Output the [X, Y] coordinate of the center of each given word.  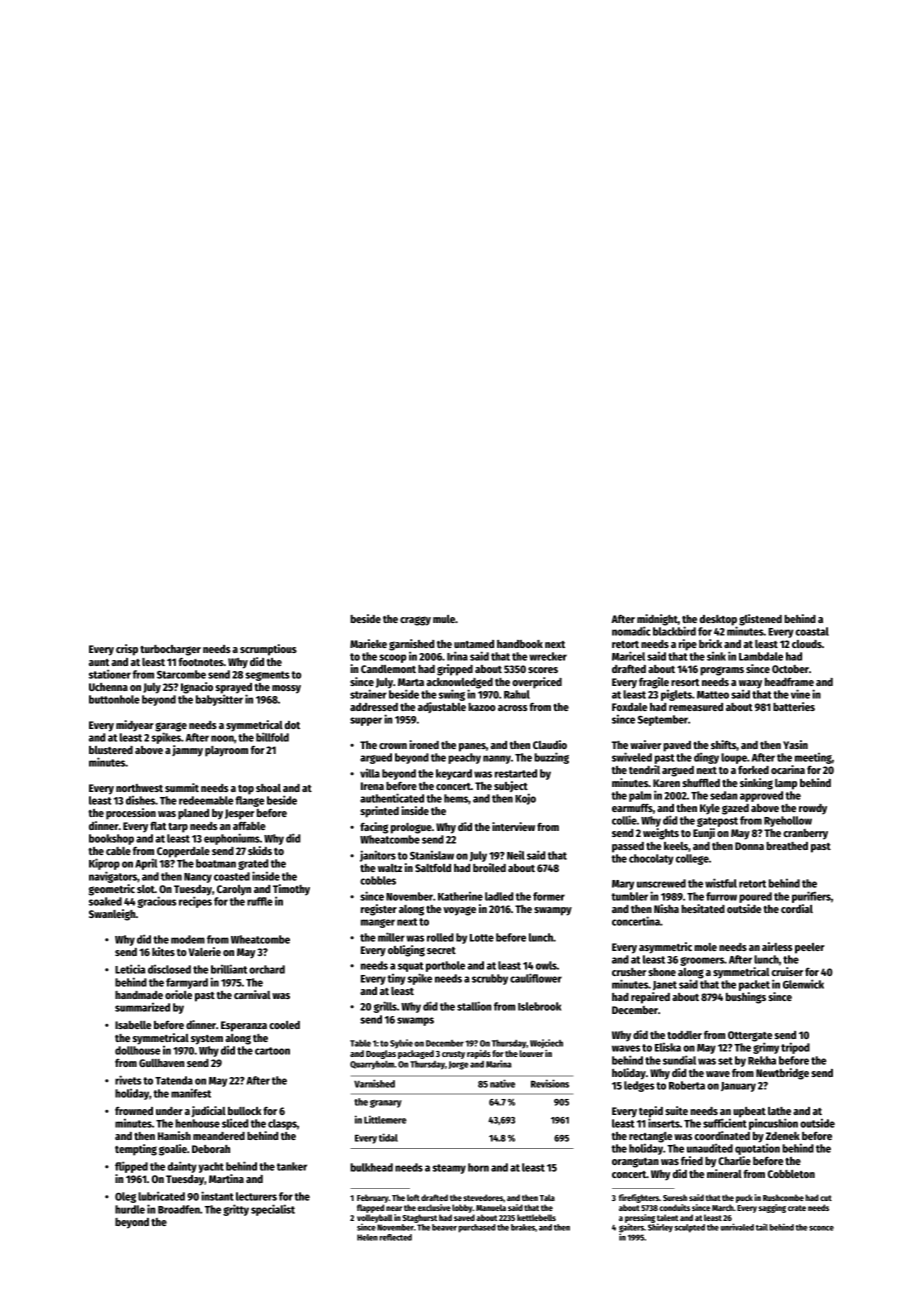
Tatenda [174, 1080]
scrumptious [268, 650]
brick [710, 643]
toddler [684, 1035]
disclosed [169, 969]
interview [513, 826]
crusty [453, 1055]
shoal [268, 788]
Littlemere [385, 1119]
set [725, 1061]
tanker [292, 1166]
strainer [368, 694]
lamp [786, 784]
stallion [474, 1006]
